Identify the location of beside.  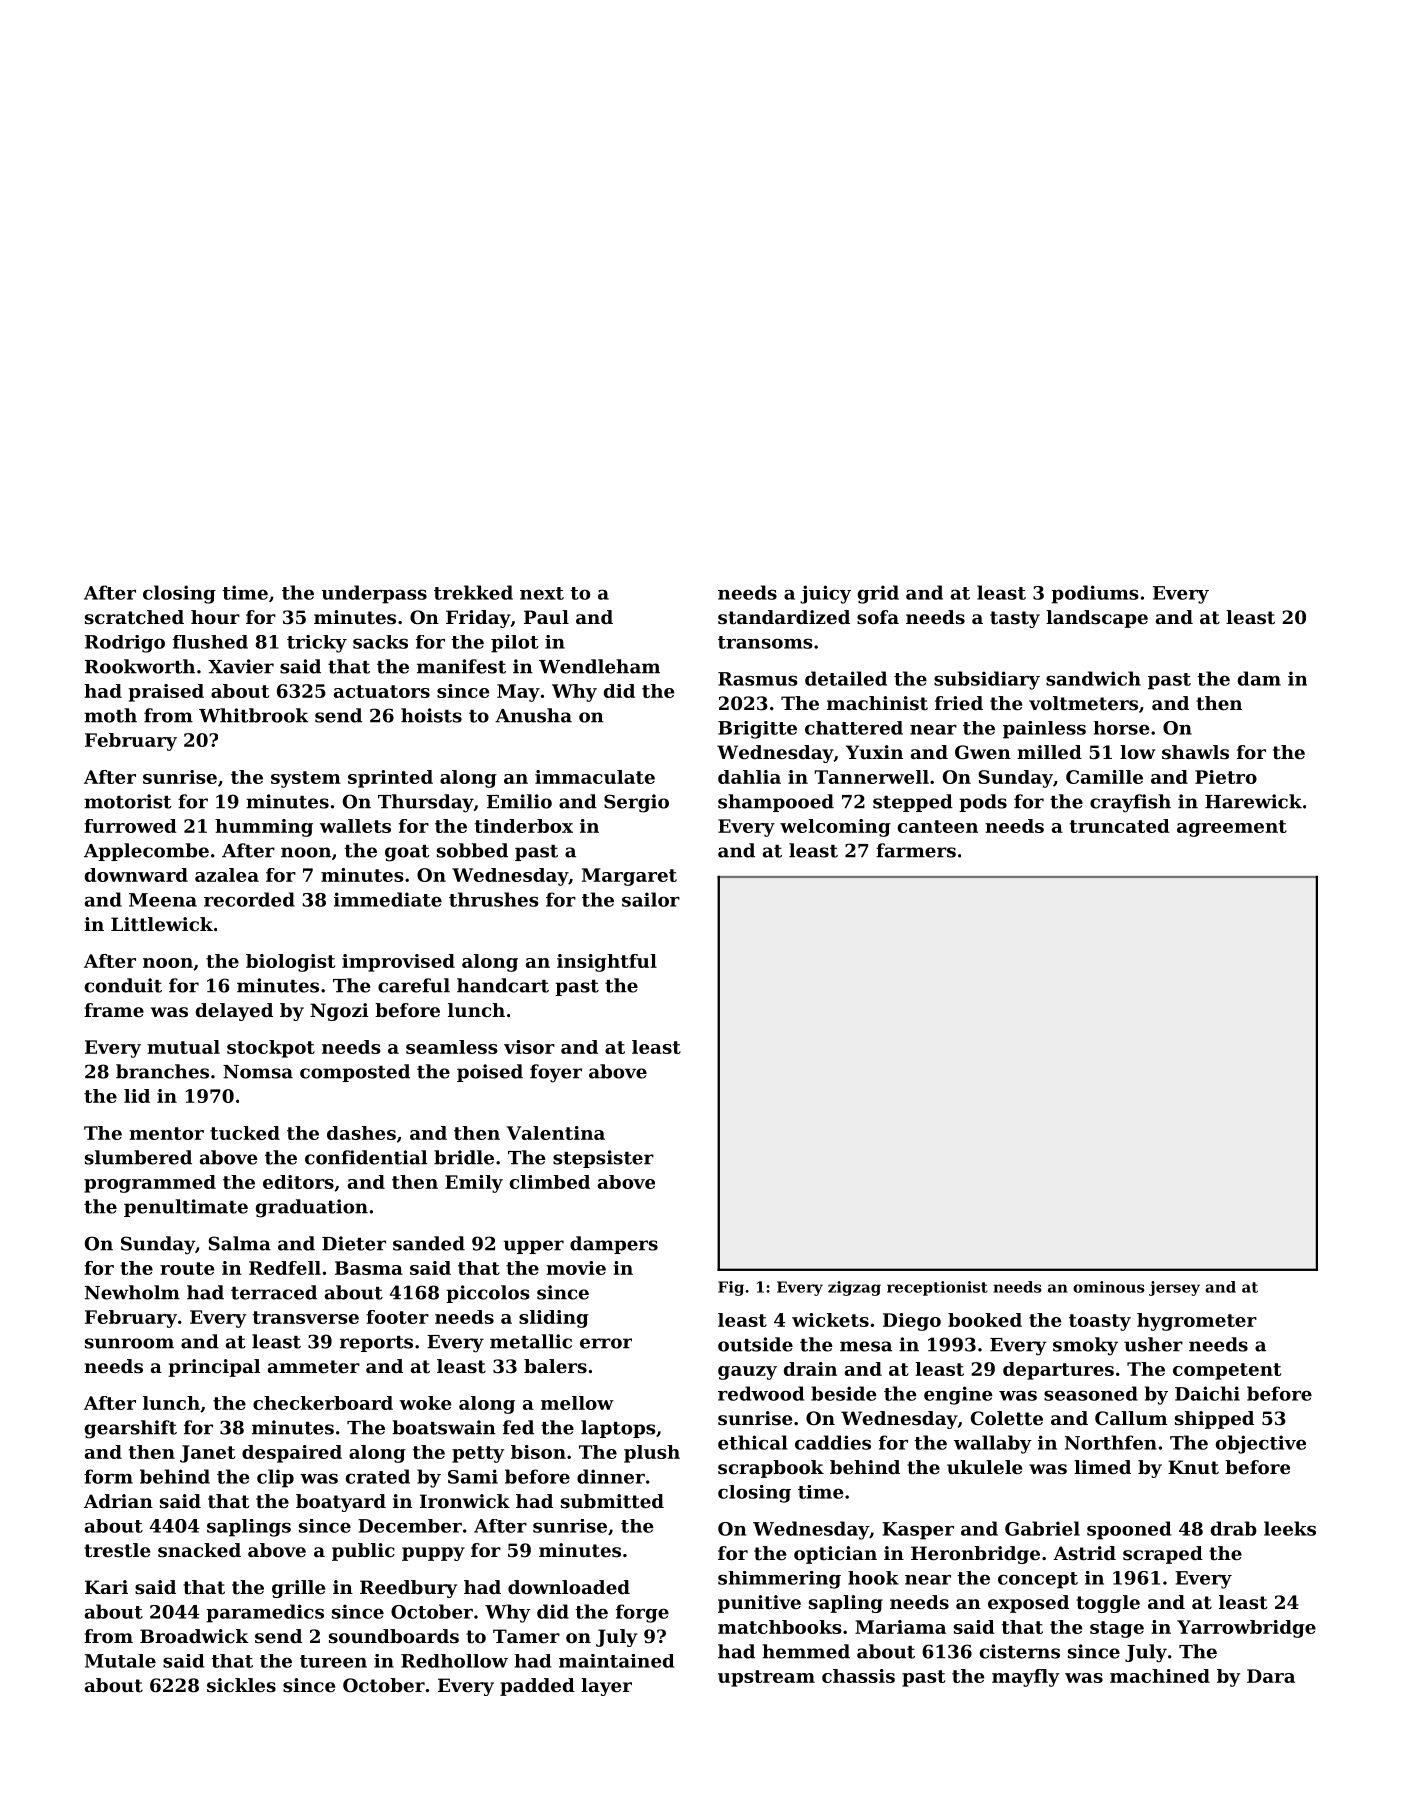
(844, 1393).
